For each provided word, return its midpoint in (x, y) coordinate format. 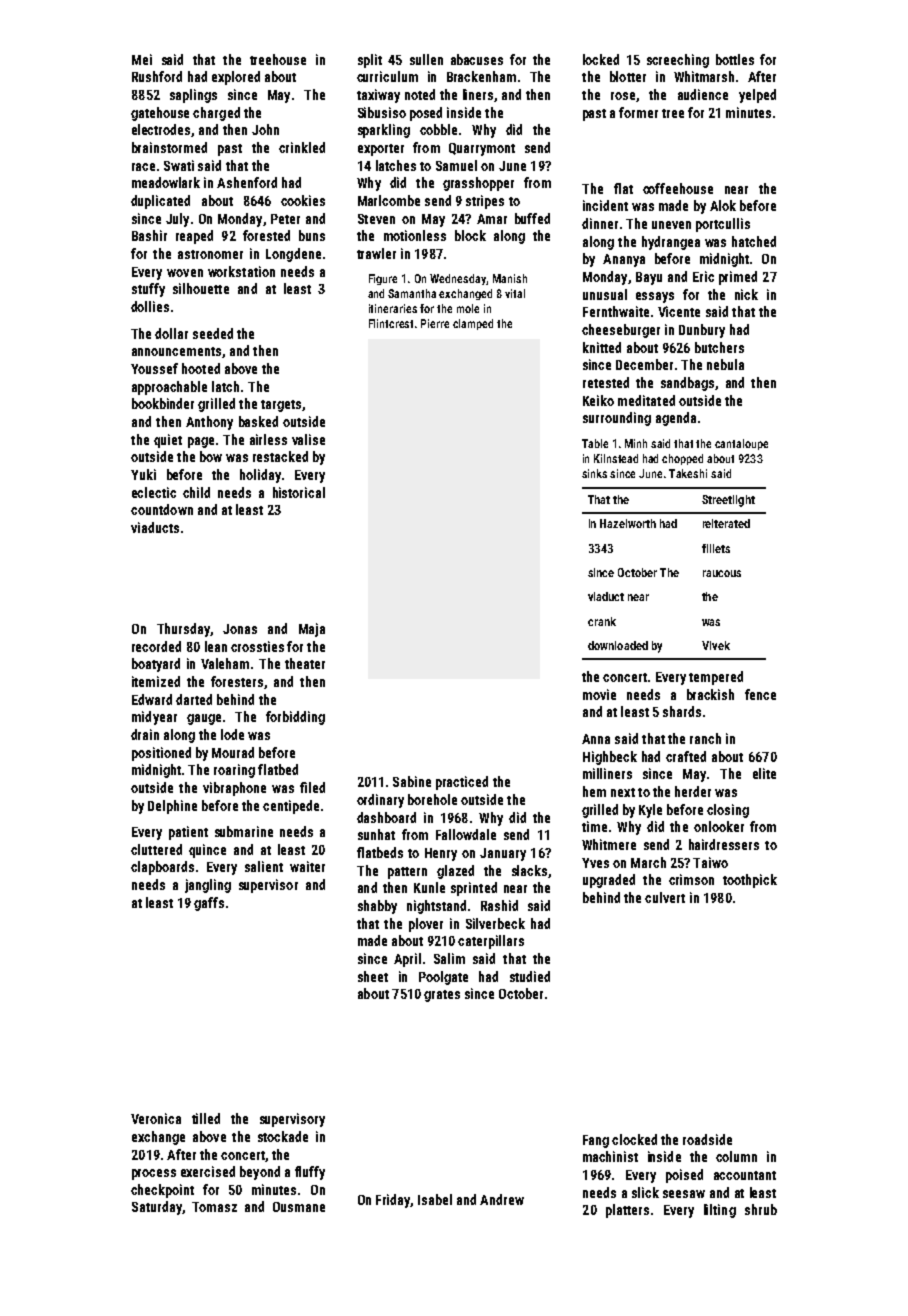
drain (145, 734)
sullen (426, 59)
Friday (393, 1201)
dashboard (386, 817)
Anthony (209, 423)
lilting (720, 1211)
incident (605, 205)
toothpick (750, 881)
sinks (594, 473)
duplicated (160, 202)
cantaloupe (741, 444)
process (154, 1174)
